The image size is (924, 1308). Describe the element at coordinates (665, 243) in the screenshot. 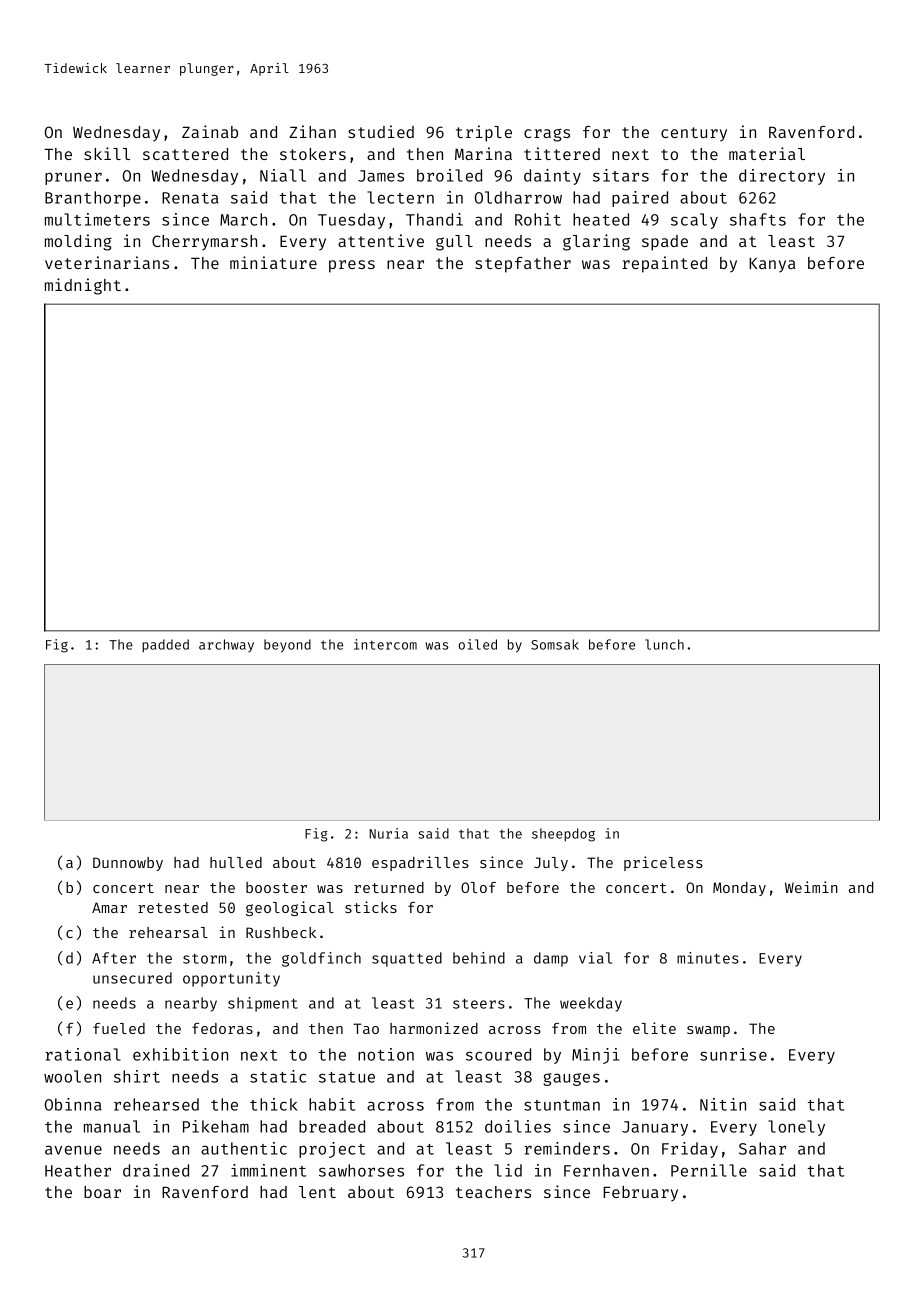

I see `spade` at that location.
